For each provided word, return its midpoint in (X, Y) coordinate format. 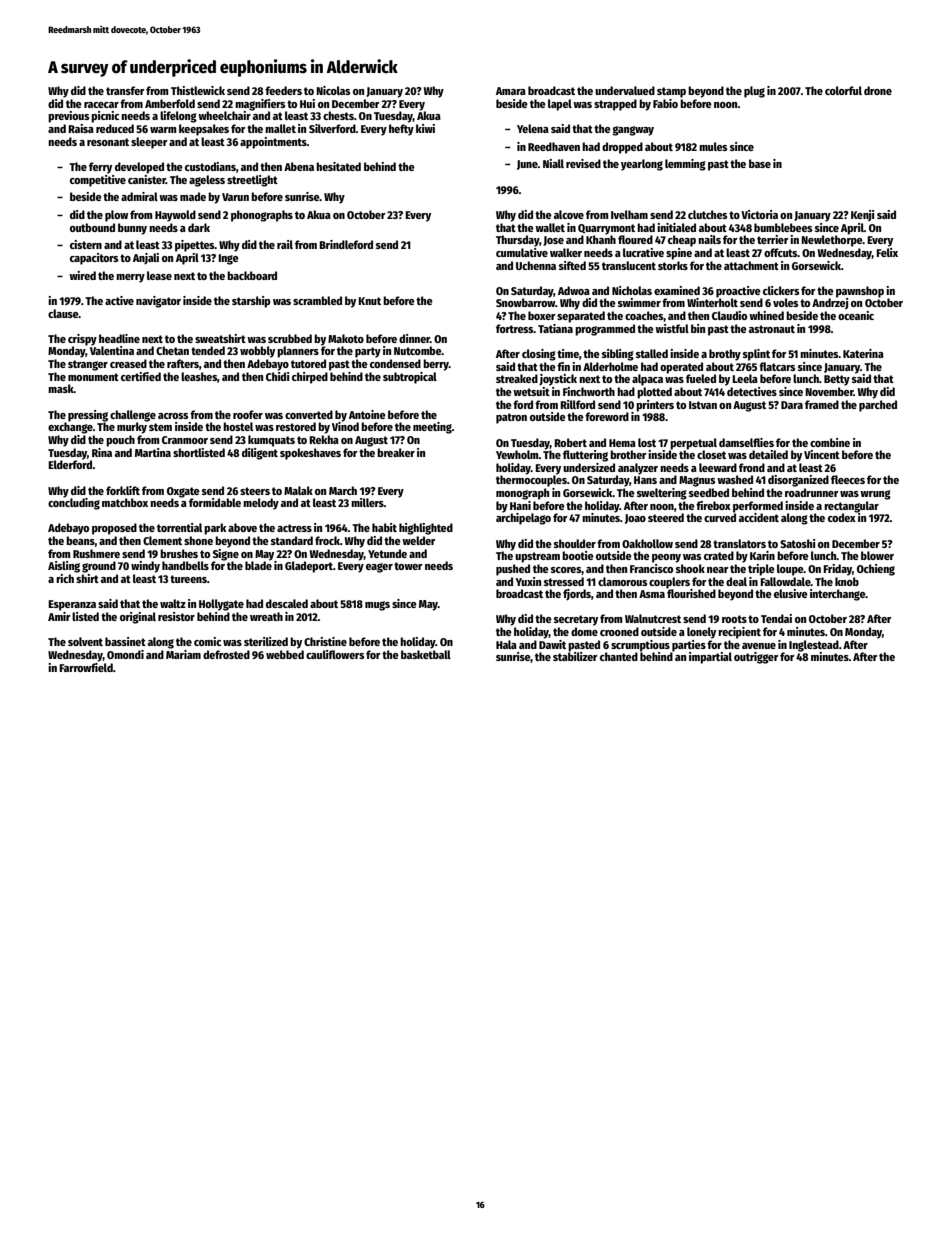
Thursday (517, 241)
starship (251, 302)
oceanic (856, 315)
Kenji (862, 215)
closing (539, 355)
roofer (248, 414)
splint (756, 355)
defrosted (226, 654)
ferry (100, 168)
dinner (414, 338)
